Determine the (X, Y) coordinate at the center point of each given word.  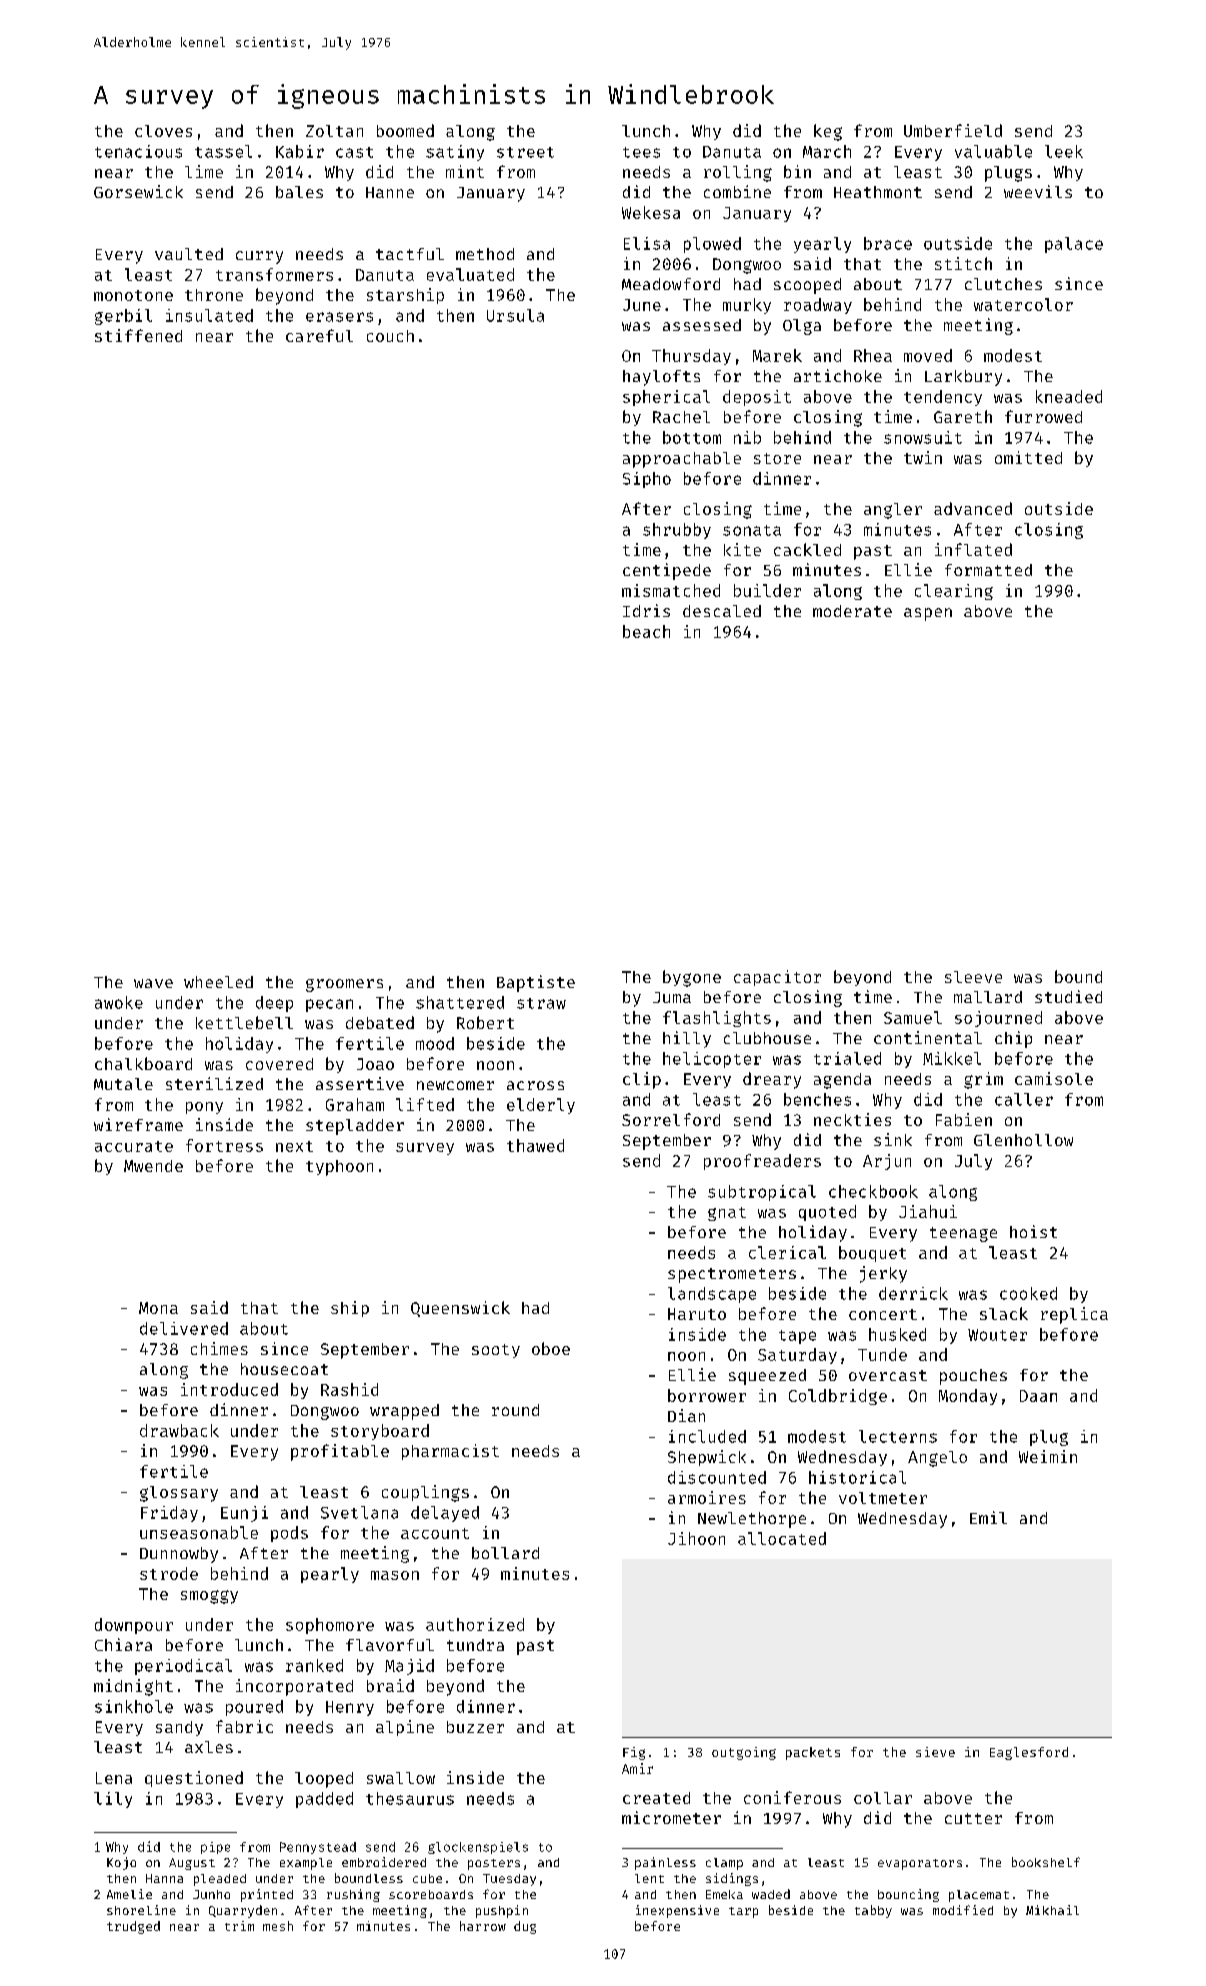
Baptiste (536, 983)
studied (1068, 996)
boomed (405, 130)
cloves (163, 131)
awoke (119, 1002)
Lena (114, 1778)
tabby (873, 1911)
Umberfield (953, 130)
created (656, 1798)
